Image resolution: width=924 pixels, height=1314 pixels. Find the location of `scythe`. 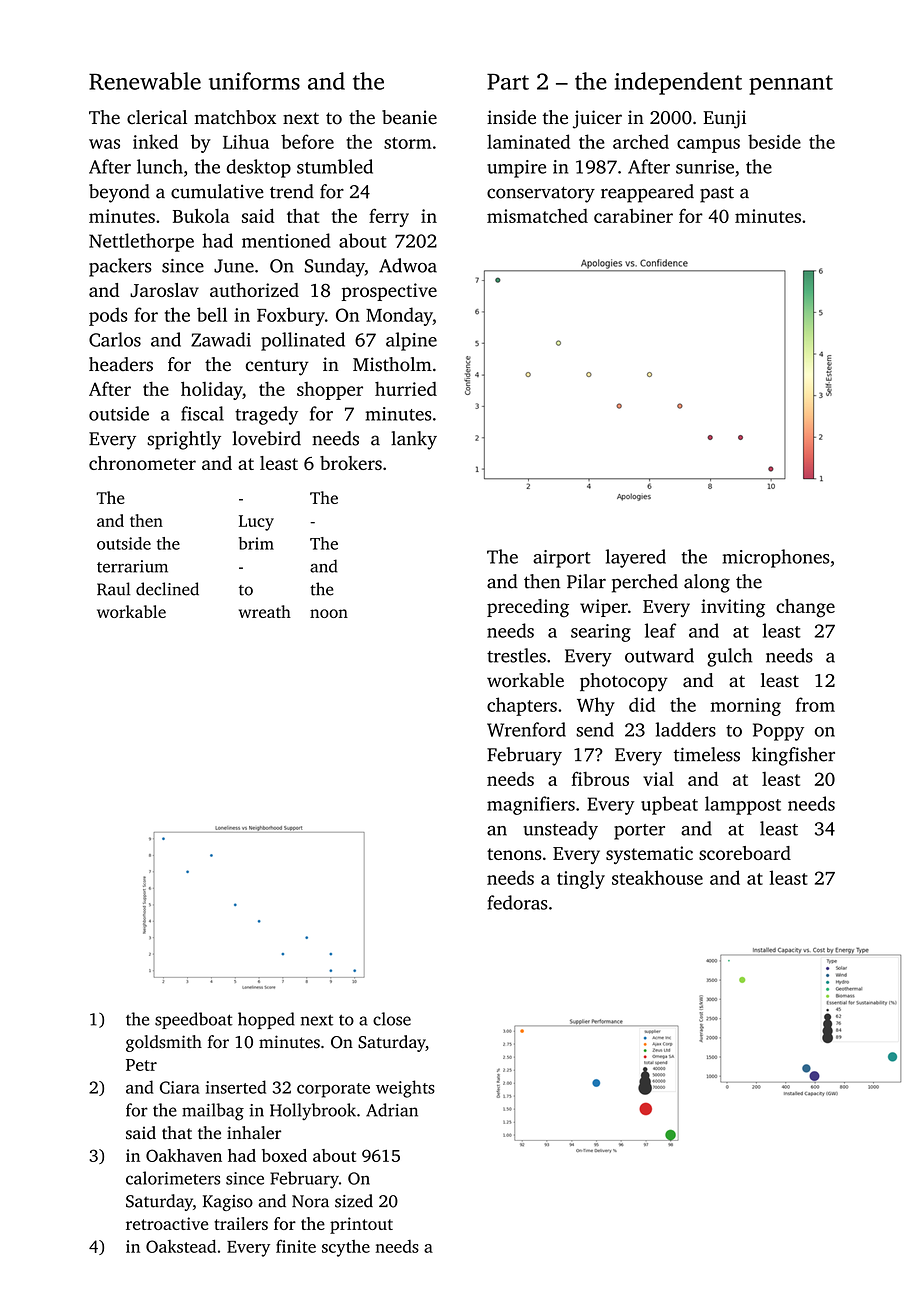

scythe is located at coordinates (346, 1248).
